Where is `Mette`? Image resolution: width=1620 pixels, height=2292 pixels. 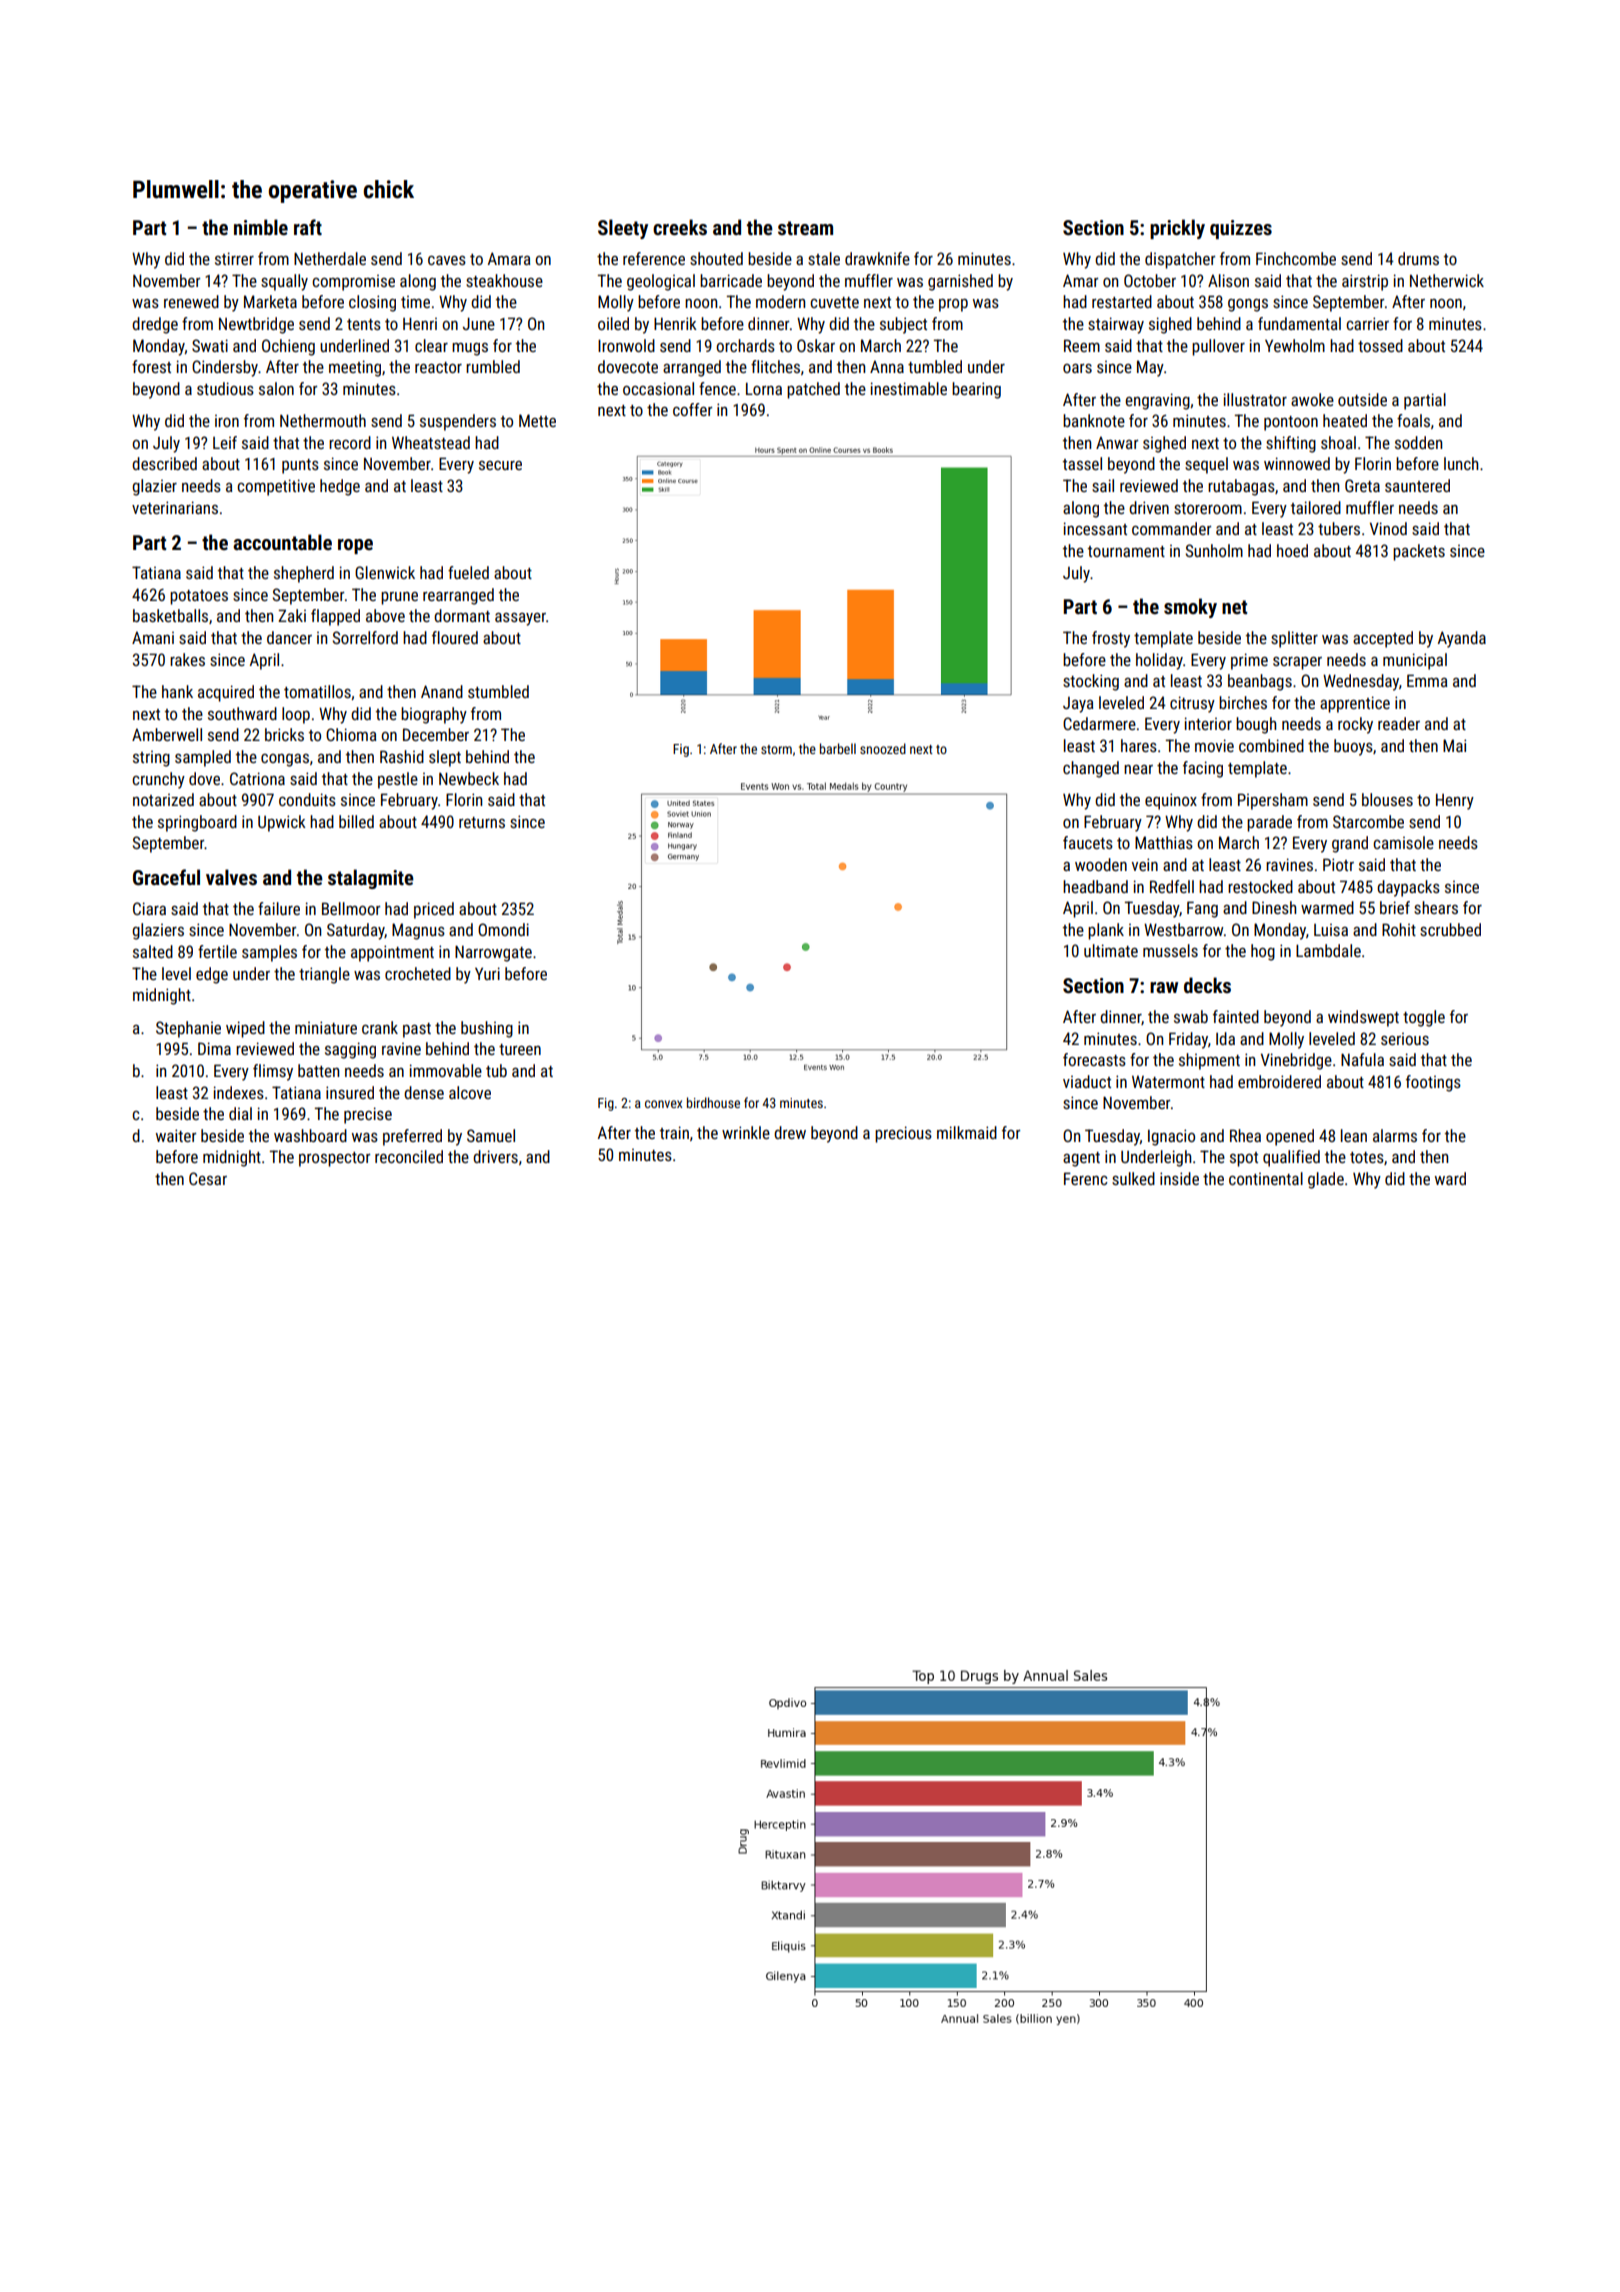 Mette is located at coordinates (537, 420).
